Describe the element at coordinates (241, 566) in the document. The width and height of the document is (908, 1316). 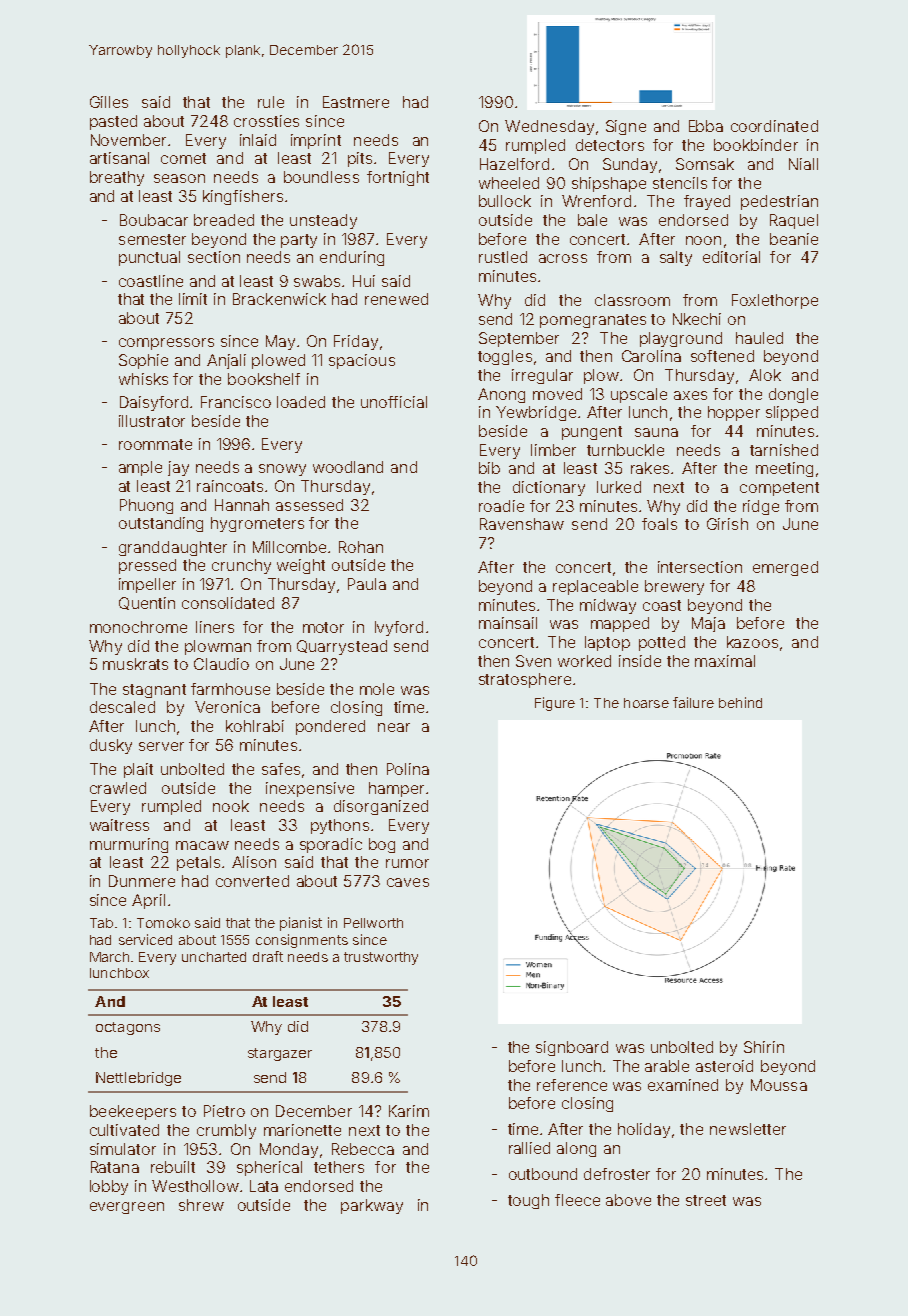
I see `crunchy` at that location.
